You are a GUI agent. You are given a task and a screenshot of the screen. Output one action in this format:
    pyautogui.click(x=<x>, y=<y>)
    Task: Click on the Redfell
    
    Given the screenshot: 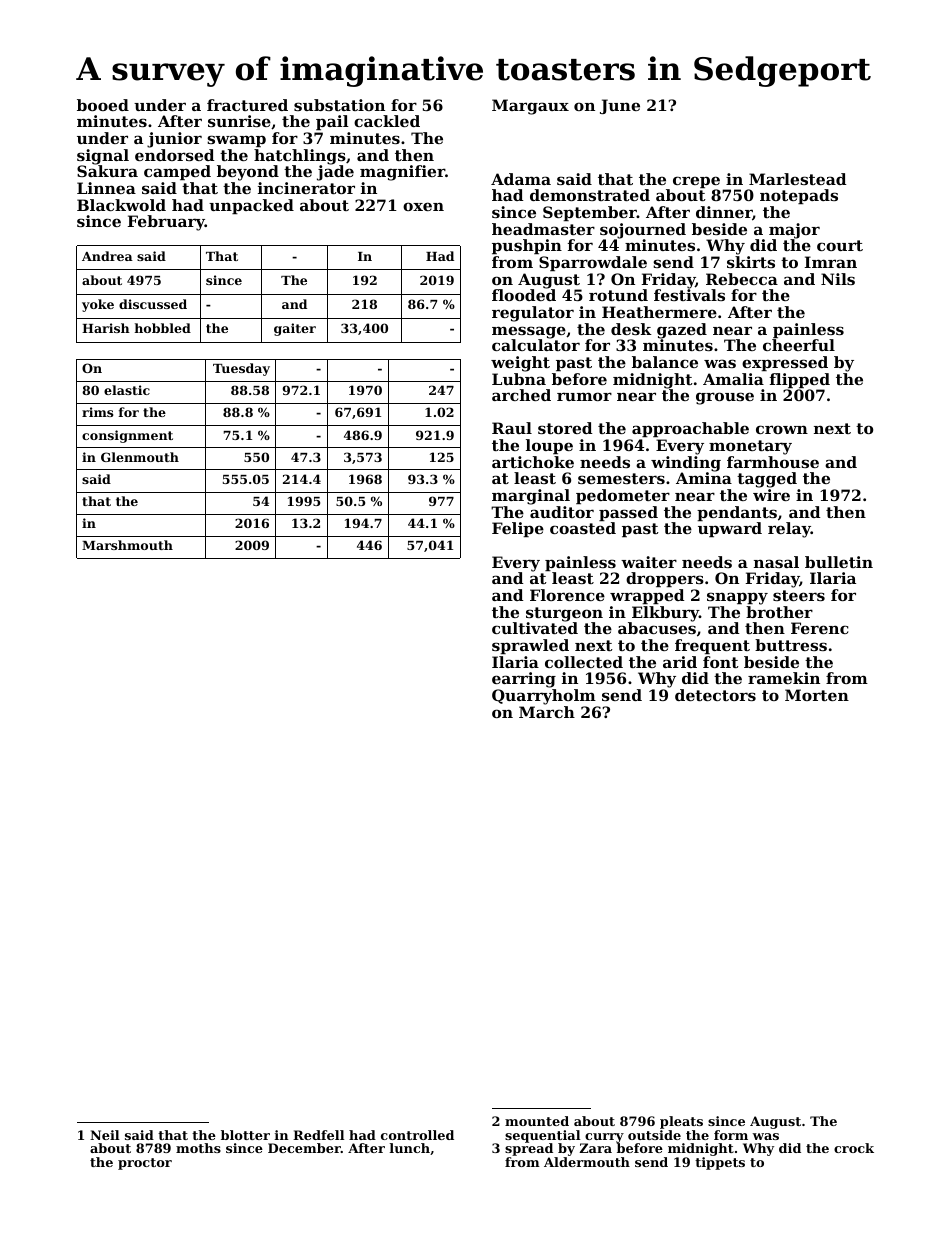 What is the action you would take?
    pyautogui.click(x=319, y=1135)
